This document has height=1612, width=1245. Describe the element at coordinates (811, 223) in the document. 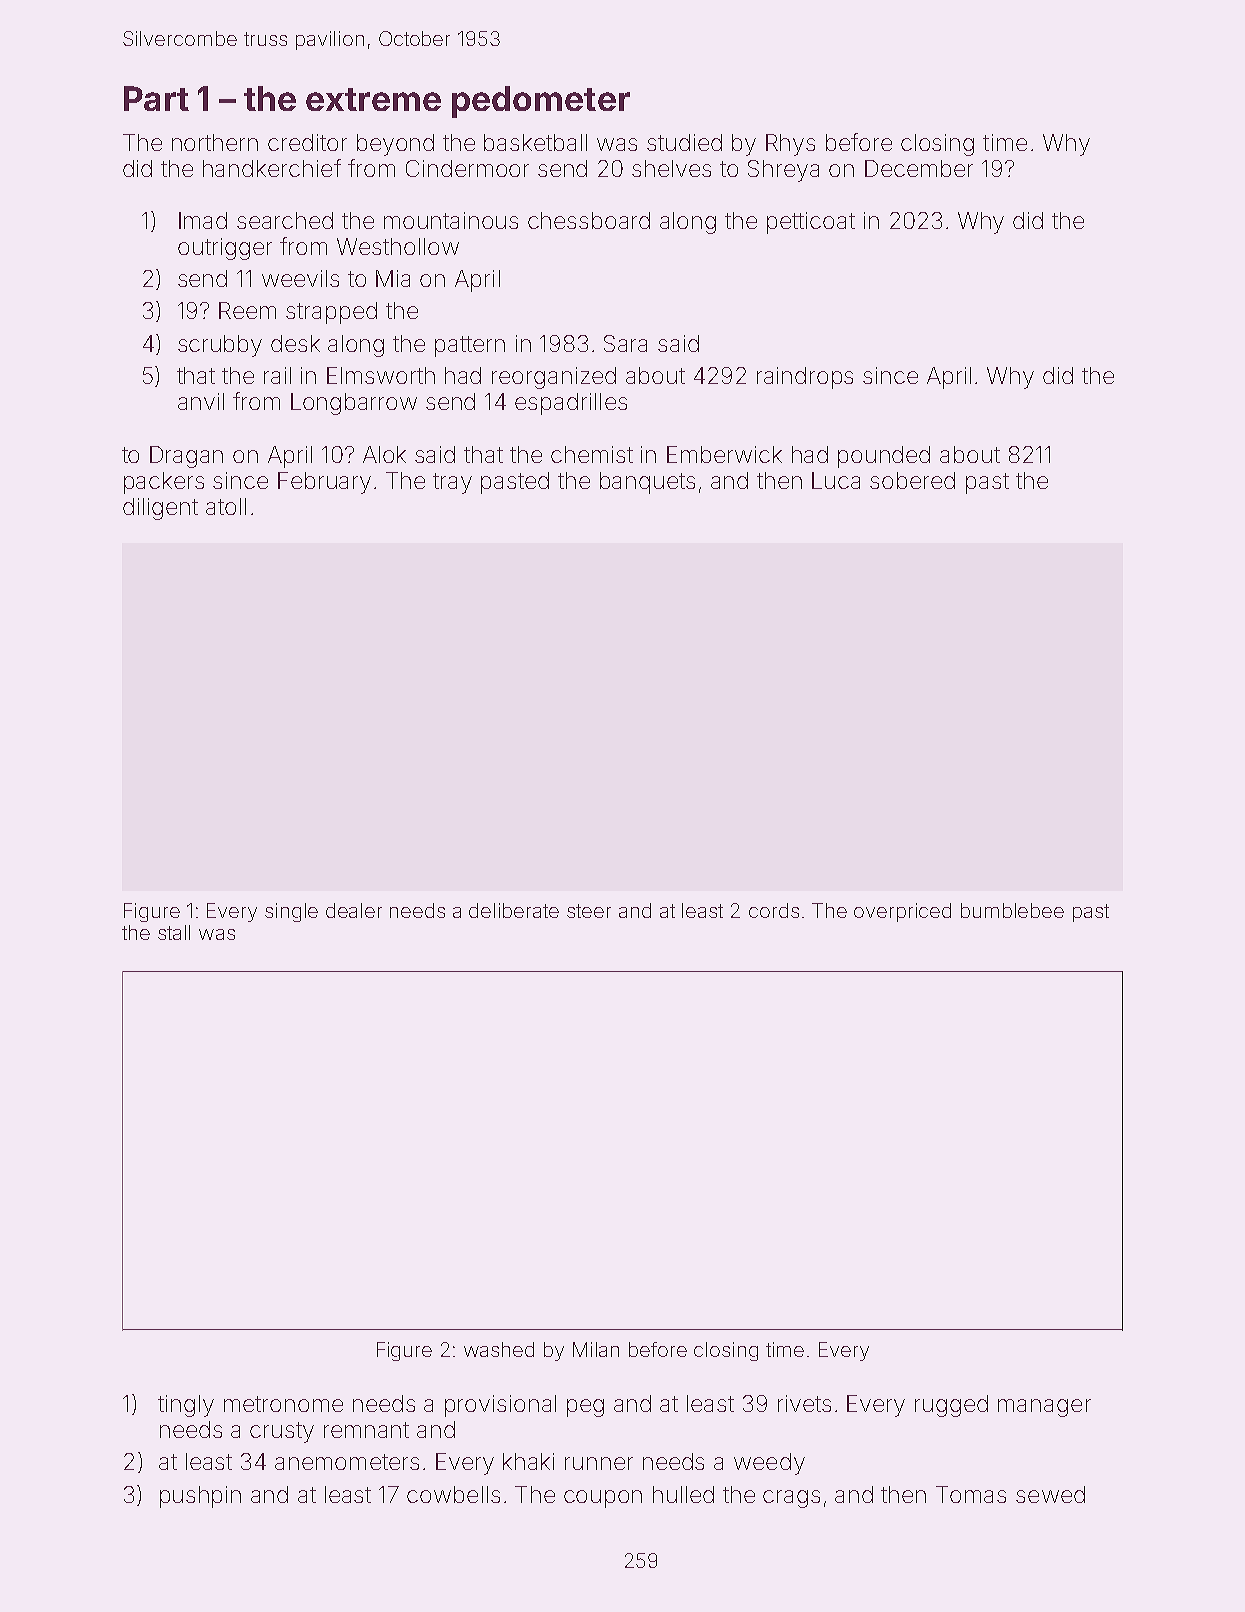

I see `petticoat` at that location.
